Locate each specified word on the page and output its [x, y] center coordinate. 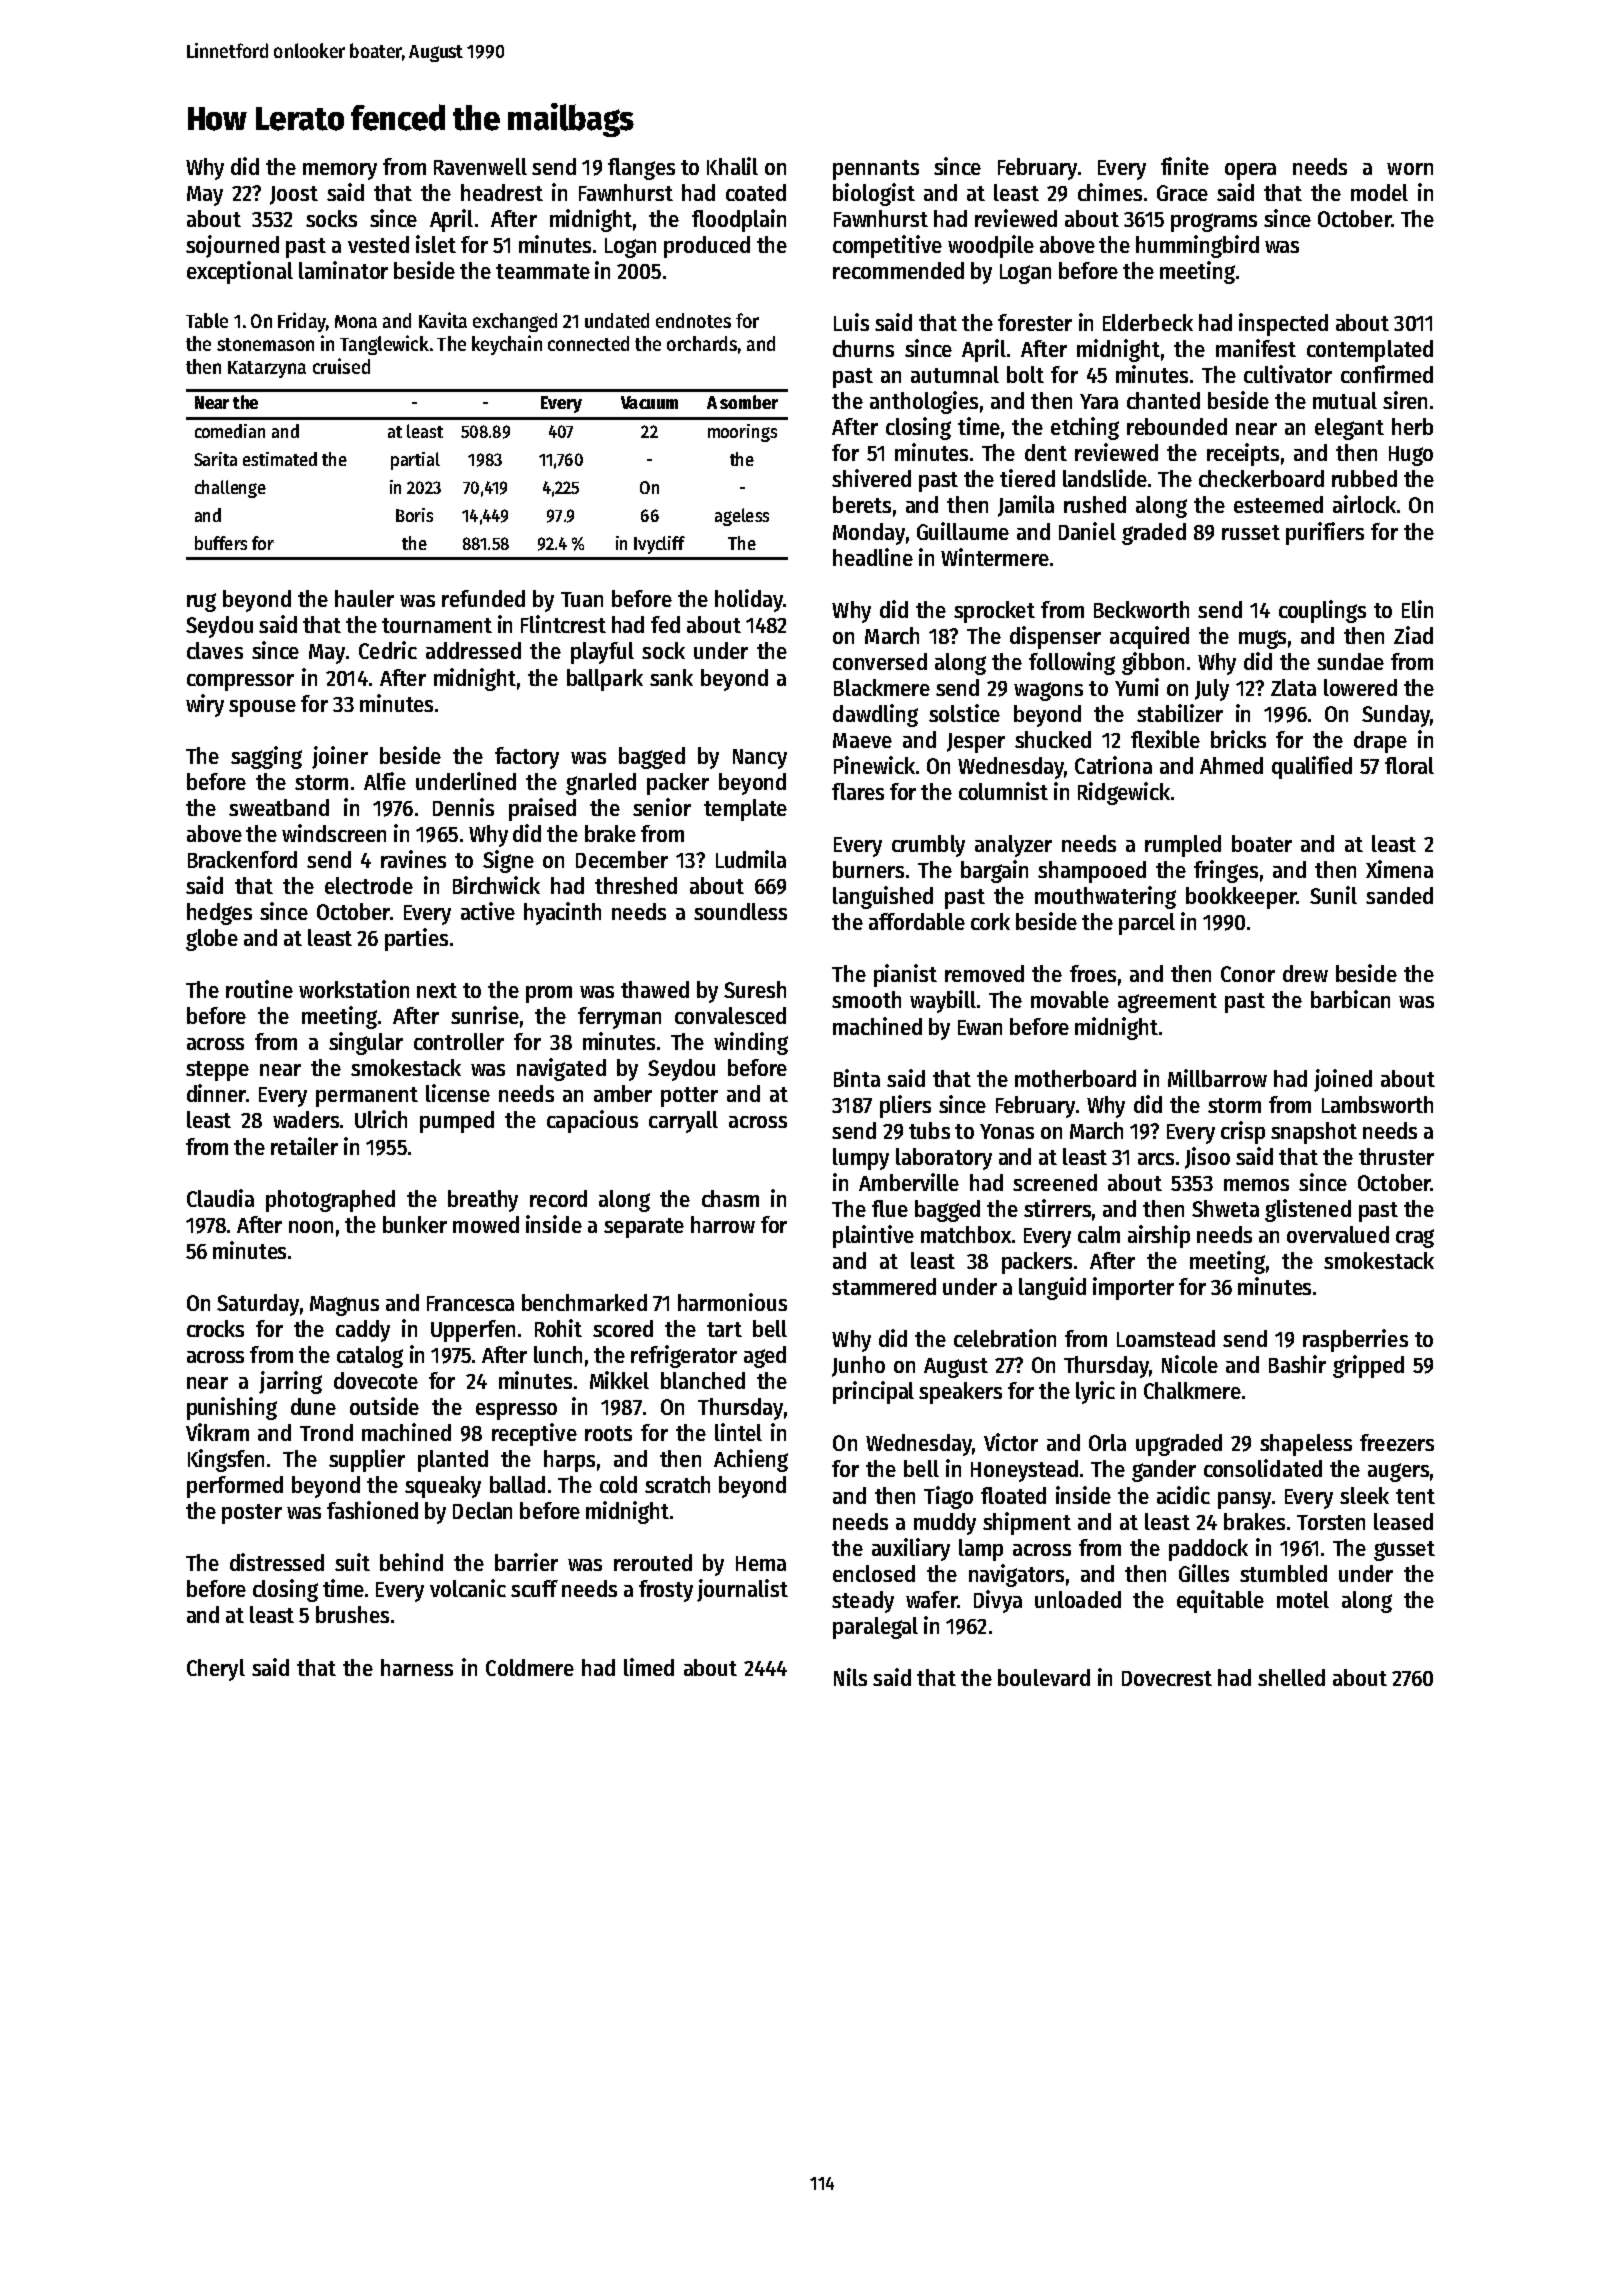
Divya [998, 1601]
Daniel [1087, 531]
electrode [369, 885]
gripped [1368, 1366]
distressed [277, 1562]
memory [340, 171]
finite [1185, 166]
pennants [876, 170]
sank [671, 677]
